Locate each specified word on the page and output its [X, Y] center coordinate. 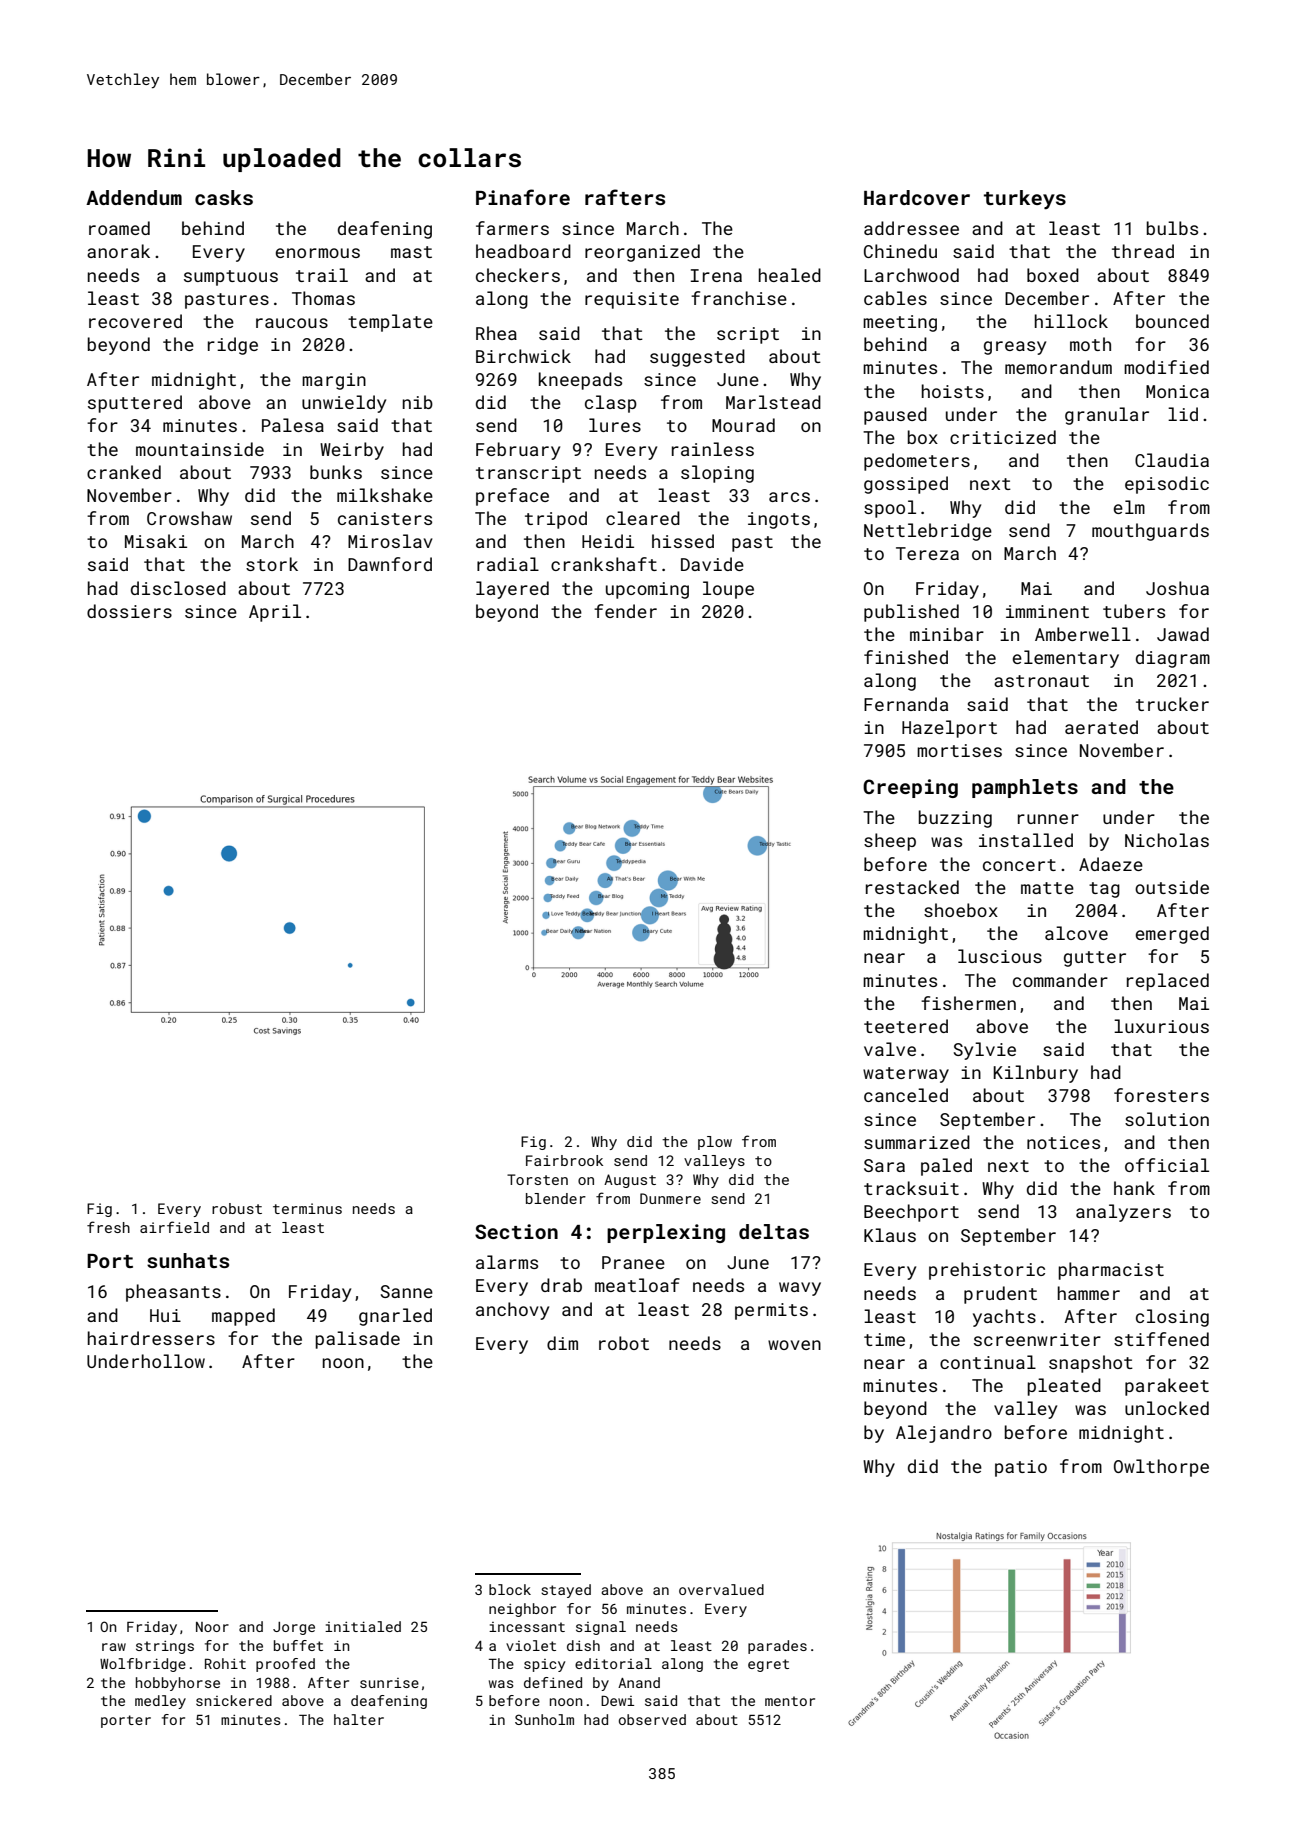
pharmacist [1111, 1271]
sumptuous [231, 278]
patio [1021, 1468]
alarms [507, 1262]
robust [237, 1208]
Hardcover [917, 197]
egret [768, 1665]
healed [790, 275]
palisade [357, 1340]
